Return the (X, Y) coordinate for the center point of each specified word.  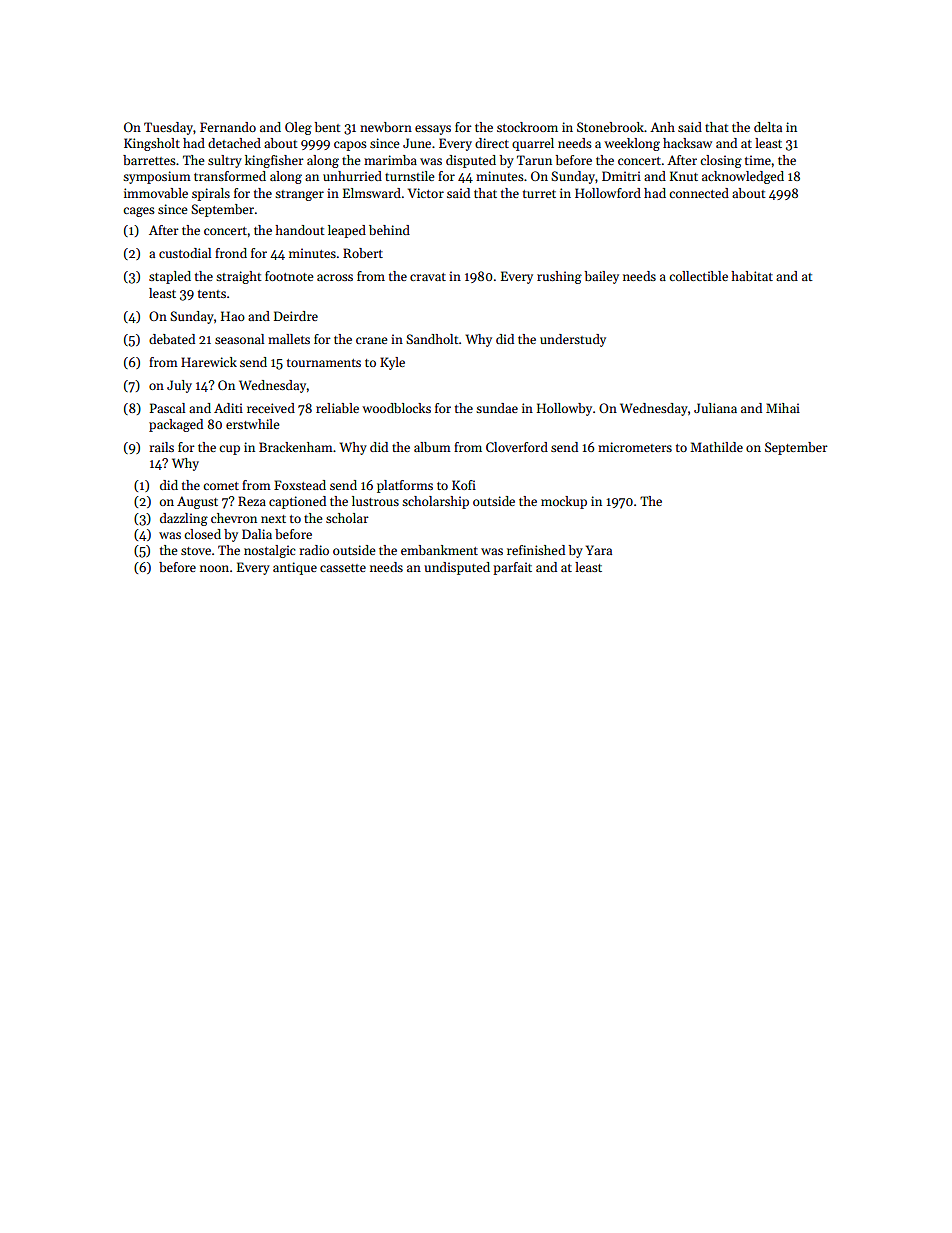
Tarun (534, 160)
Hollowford (608, 193)
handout (300, 230)
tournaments (324, 363)
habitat (752, 276)
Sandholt (432, 339)
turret (539, 194)
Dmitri (621, 176)
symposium (157, 177)
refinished (536, 550)
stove (196, 551)
